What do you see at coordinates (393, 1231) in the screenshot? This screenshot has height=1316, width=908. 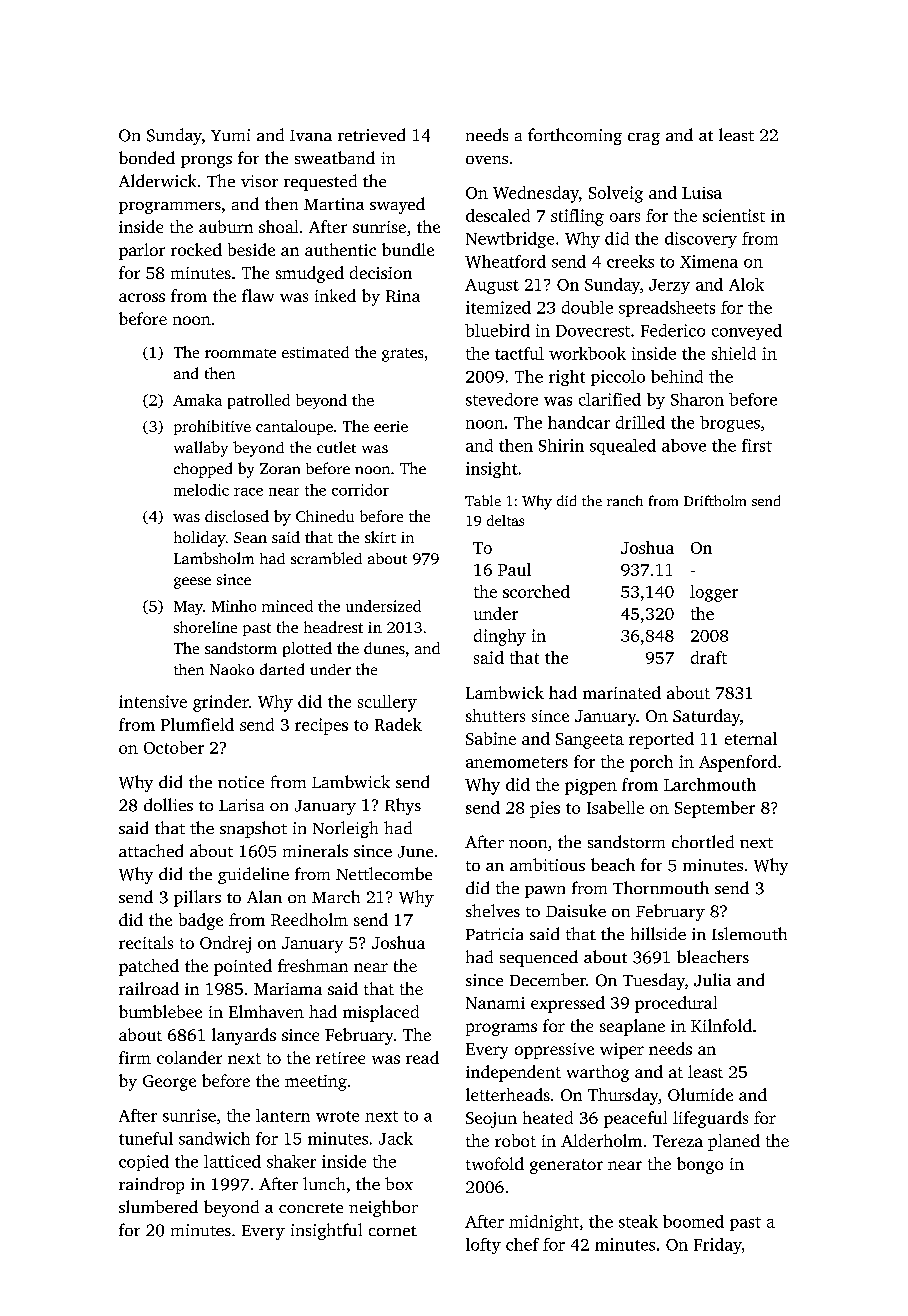 I see `cornet` at bounding box center [393, 1231].
